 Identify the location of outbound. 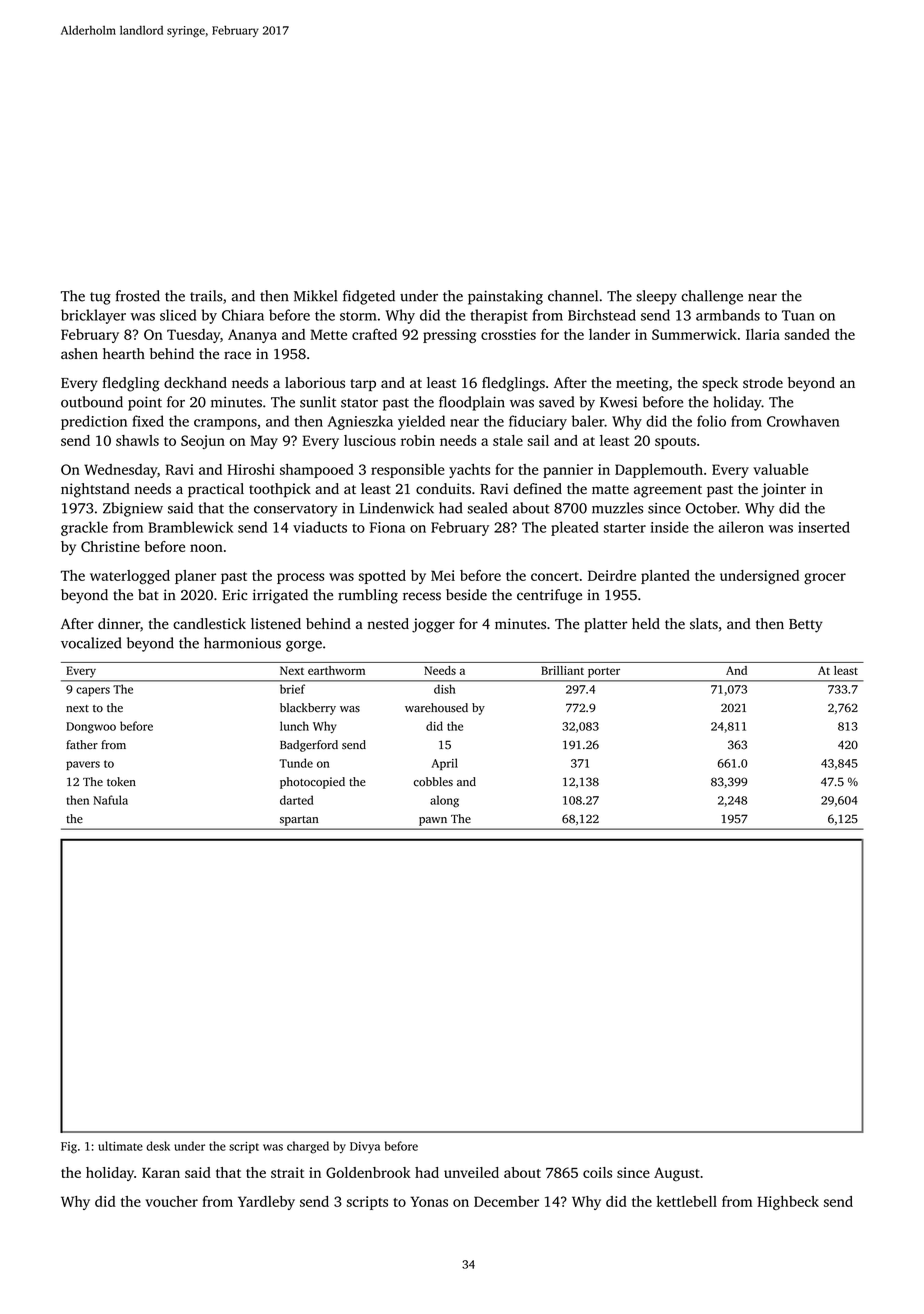
(92, 402).
